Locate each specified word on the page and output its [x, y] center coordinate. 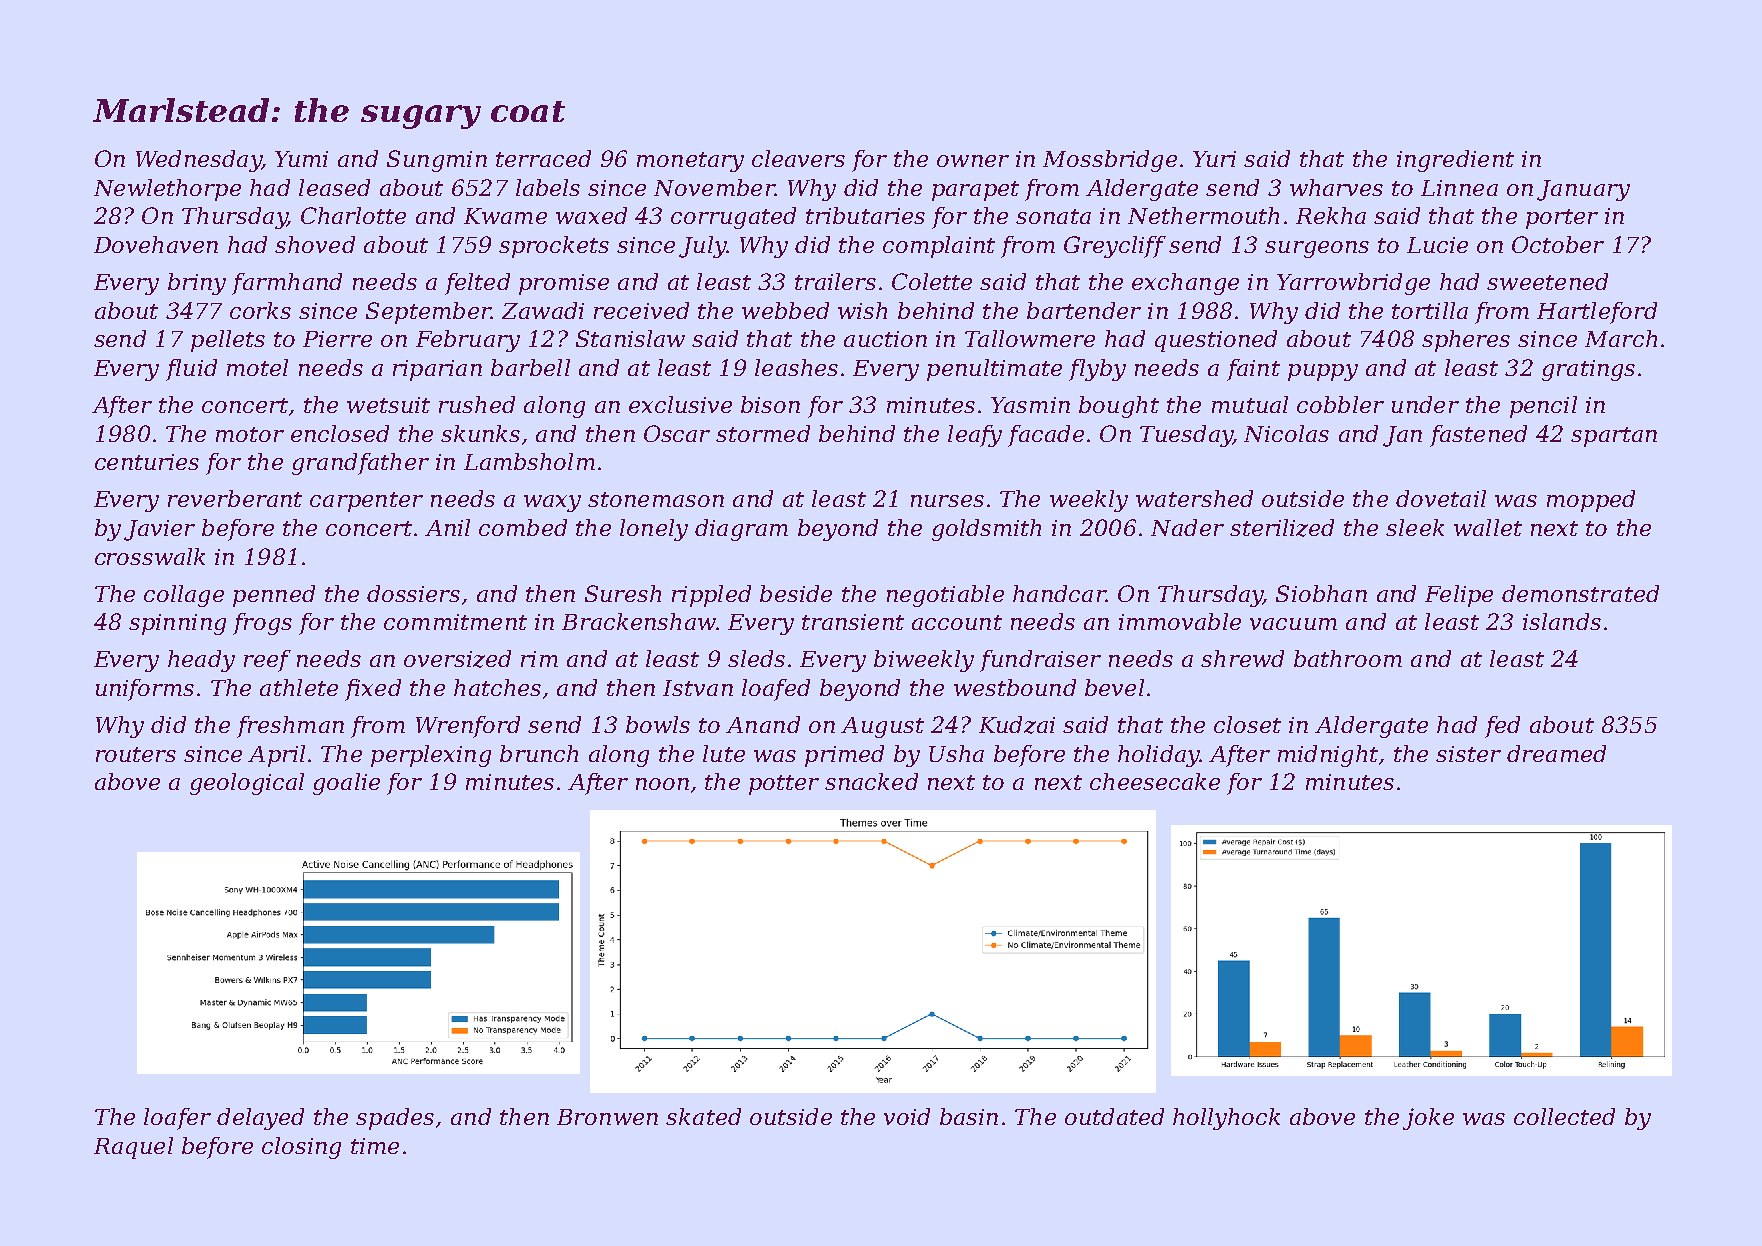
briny [197, 284]
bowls [658, 724]
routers [136, 754]
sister [1468, 754]
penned [274, 596]
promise [564, 284]
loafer [177, 1119]
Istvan [698, 688]
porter [1562, 219]
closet [1247, 724]
